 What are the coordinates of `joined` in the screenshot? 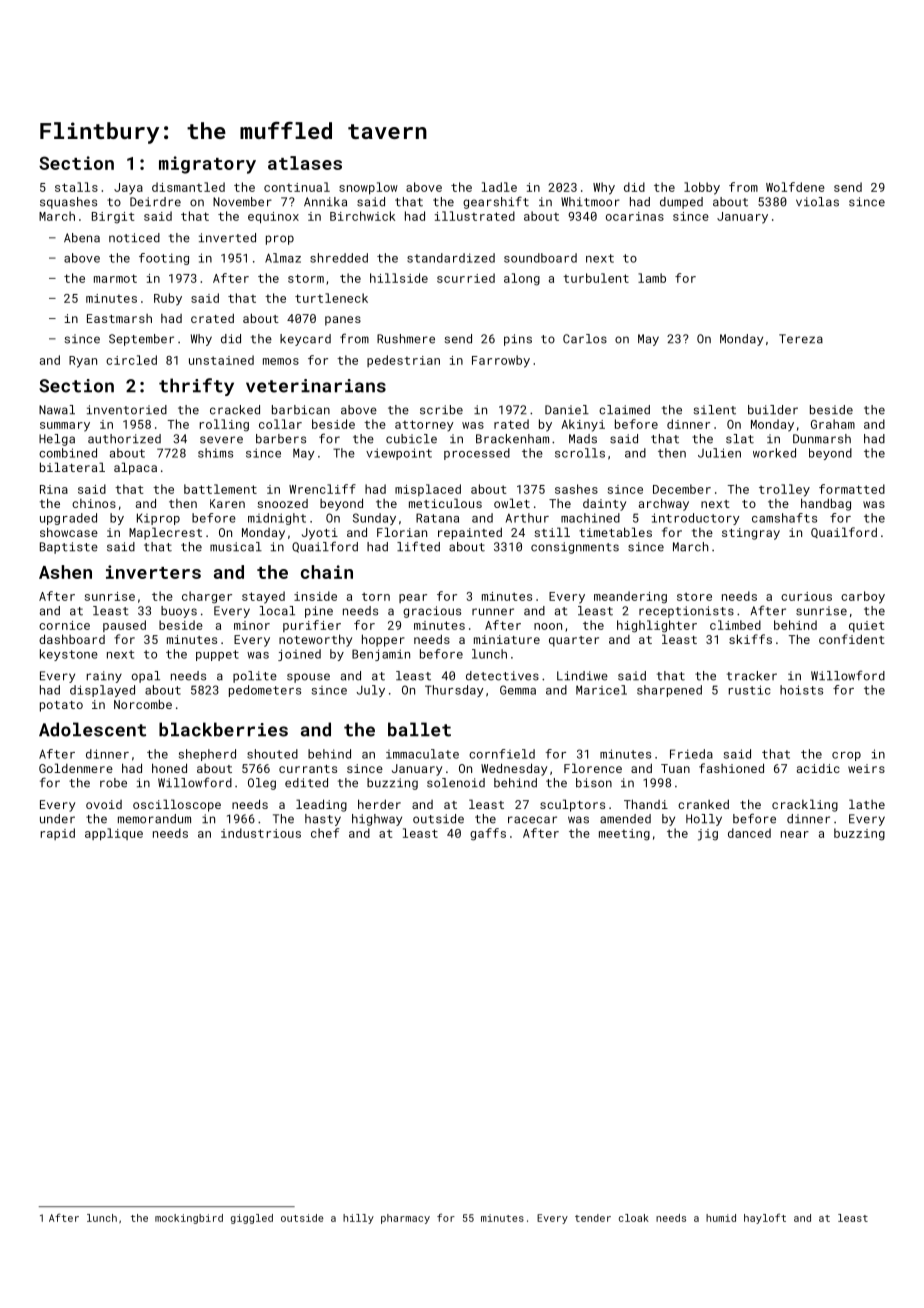 It's located at (299, 655).
